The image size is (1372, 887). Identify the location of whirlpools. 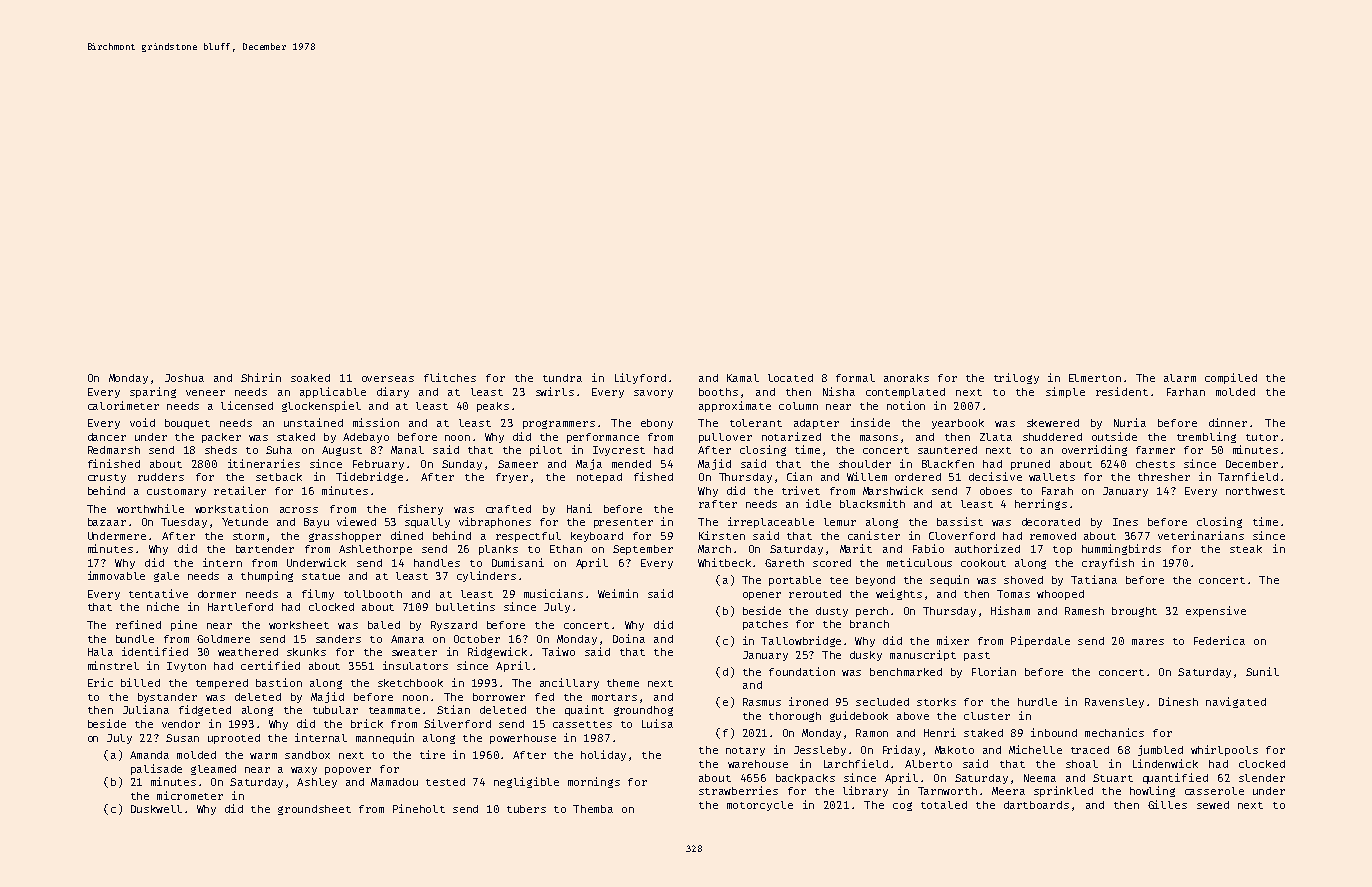
(1224, 750).
